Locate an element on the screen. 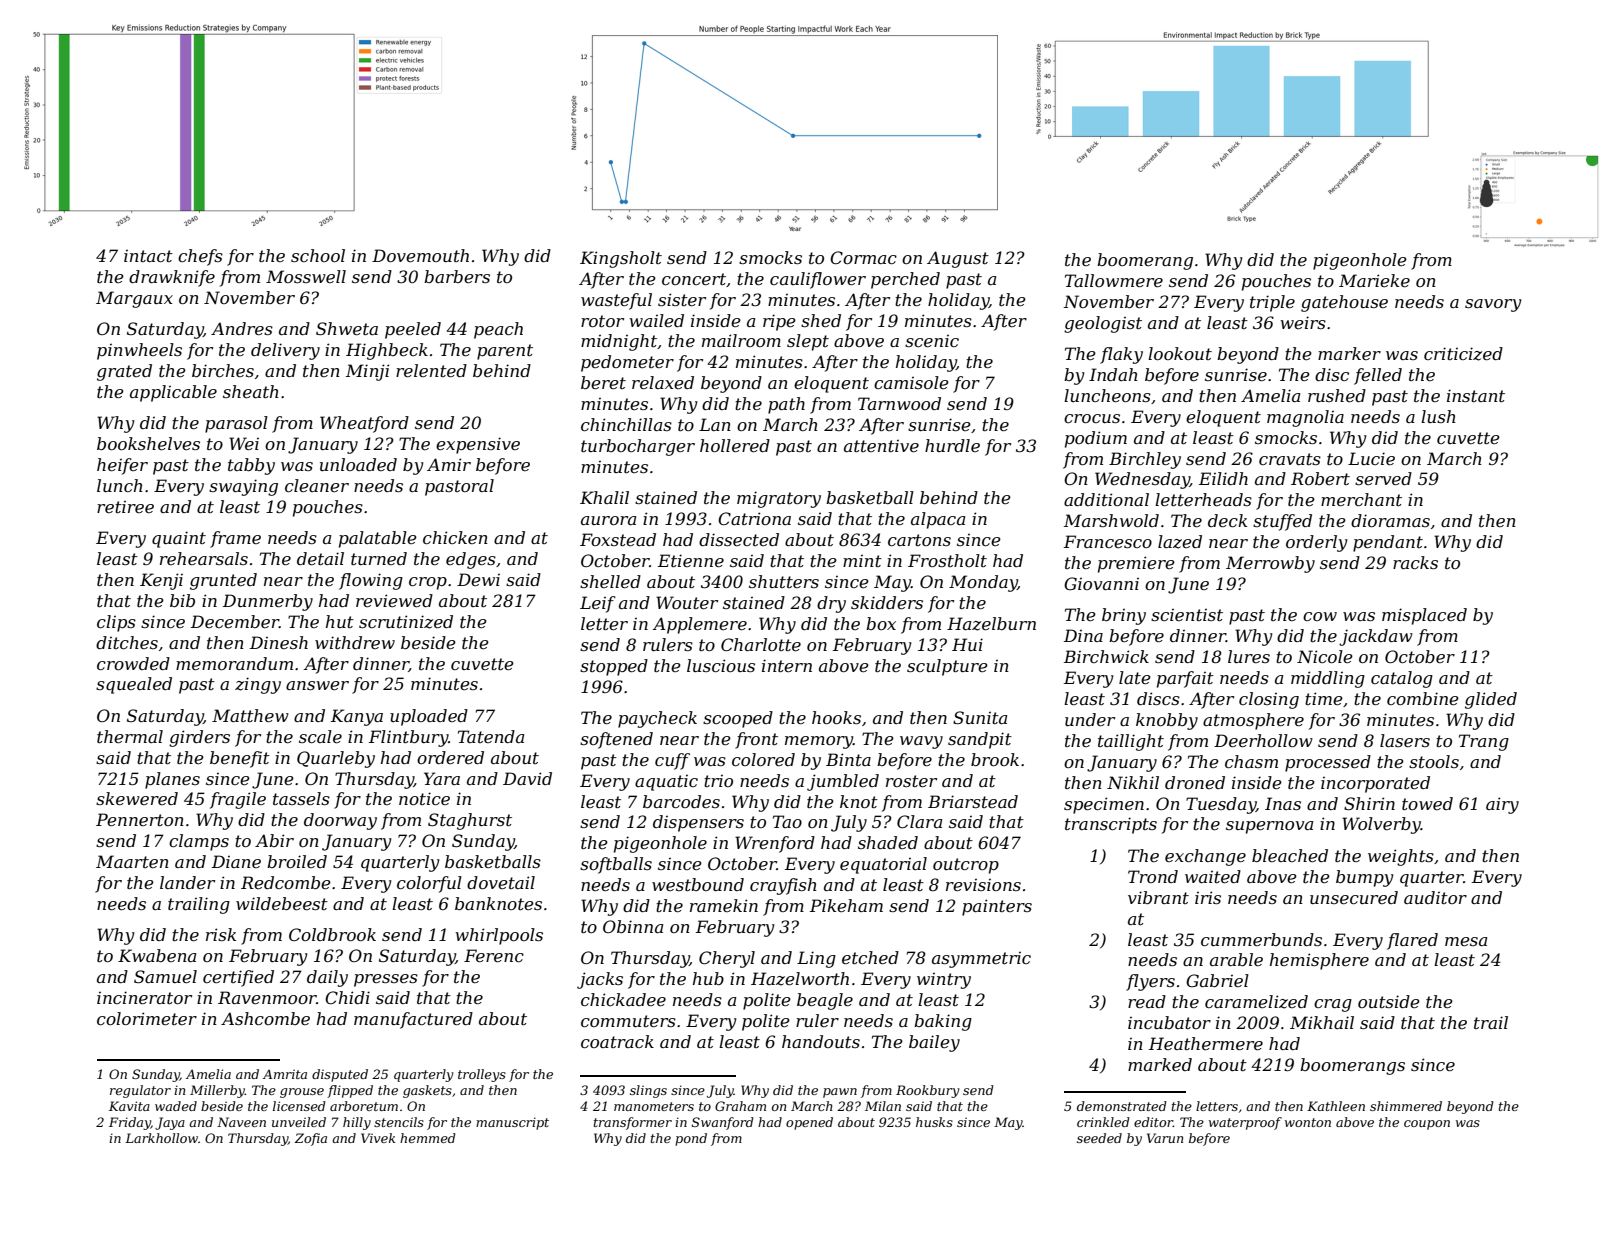 The width and height of the screenshot is (1619, 1251). Sunita is located at coordinates (980, 717).
